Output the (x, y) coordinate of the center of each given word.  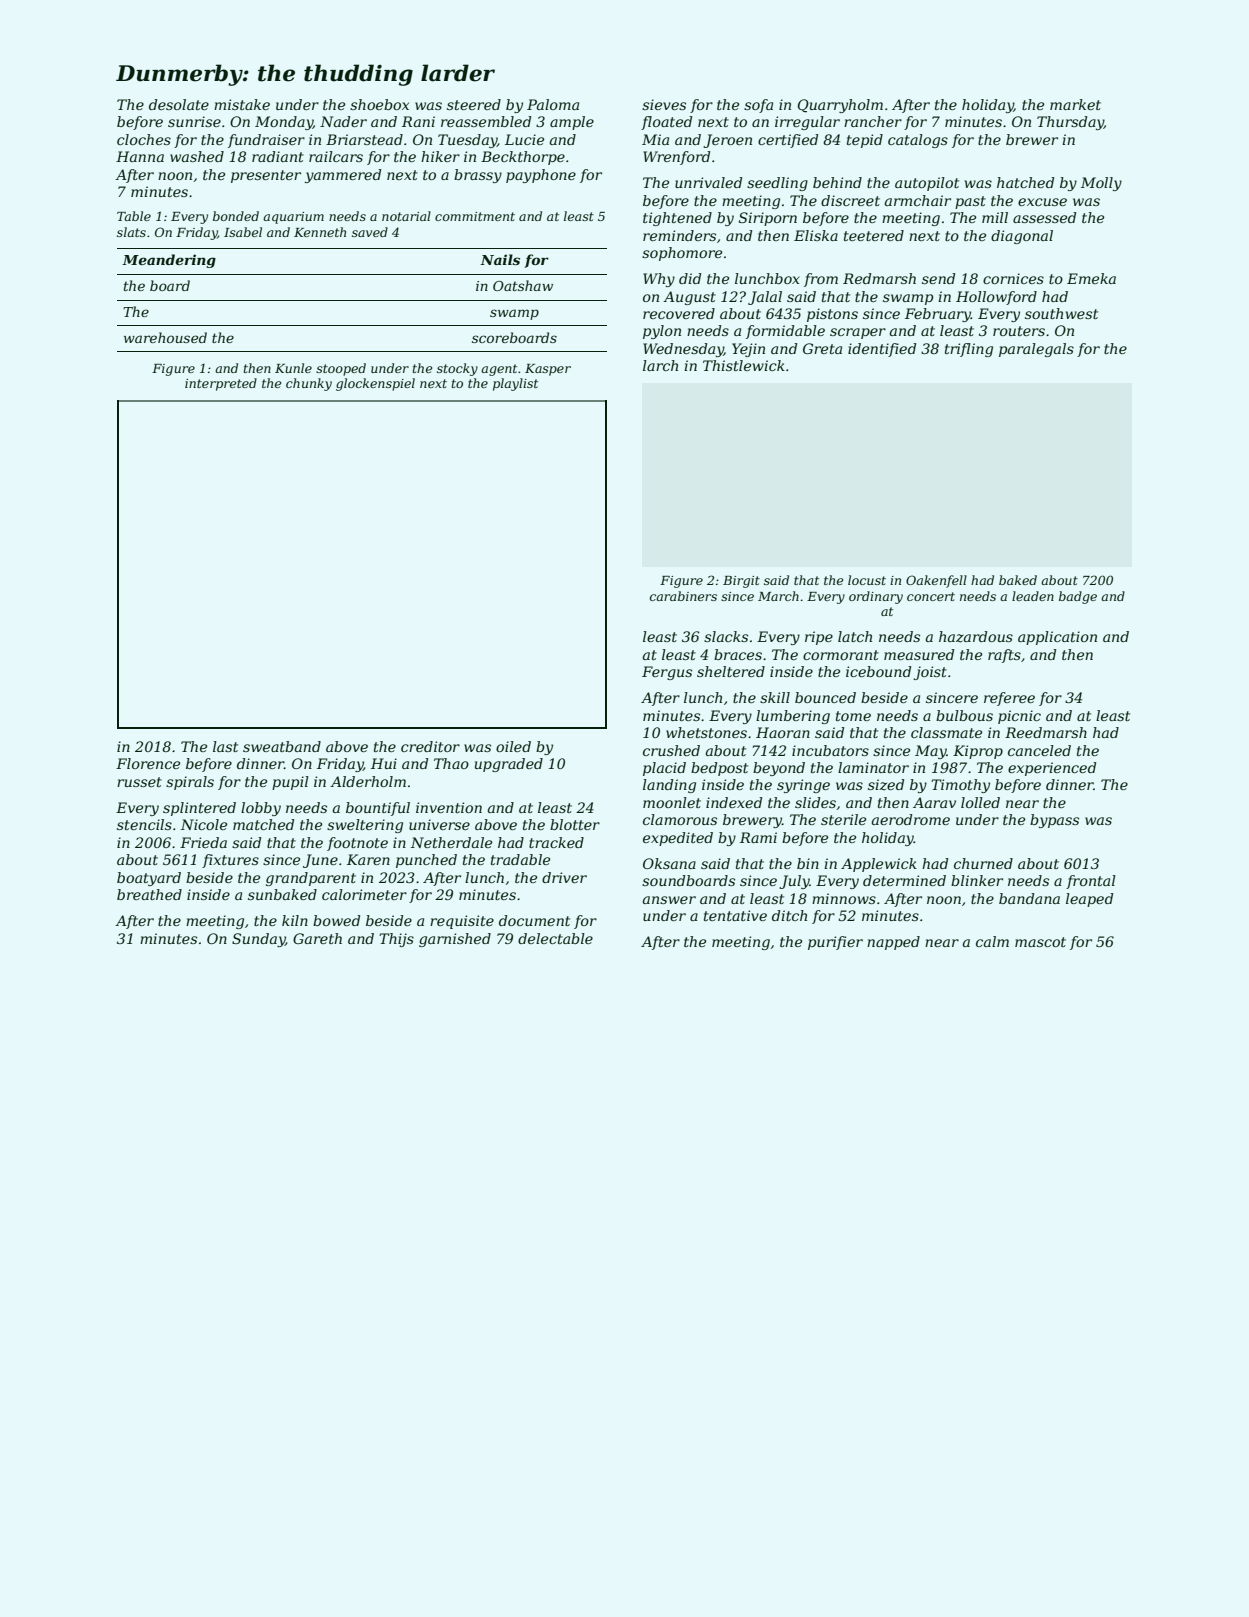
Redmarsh (879, 278)
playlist (515, 384)
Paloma (553, 104)
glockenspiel (375, 384)
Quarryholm (840, 106)
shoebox (379, 104)
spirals (190, 783)
